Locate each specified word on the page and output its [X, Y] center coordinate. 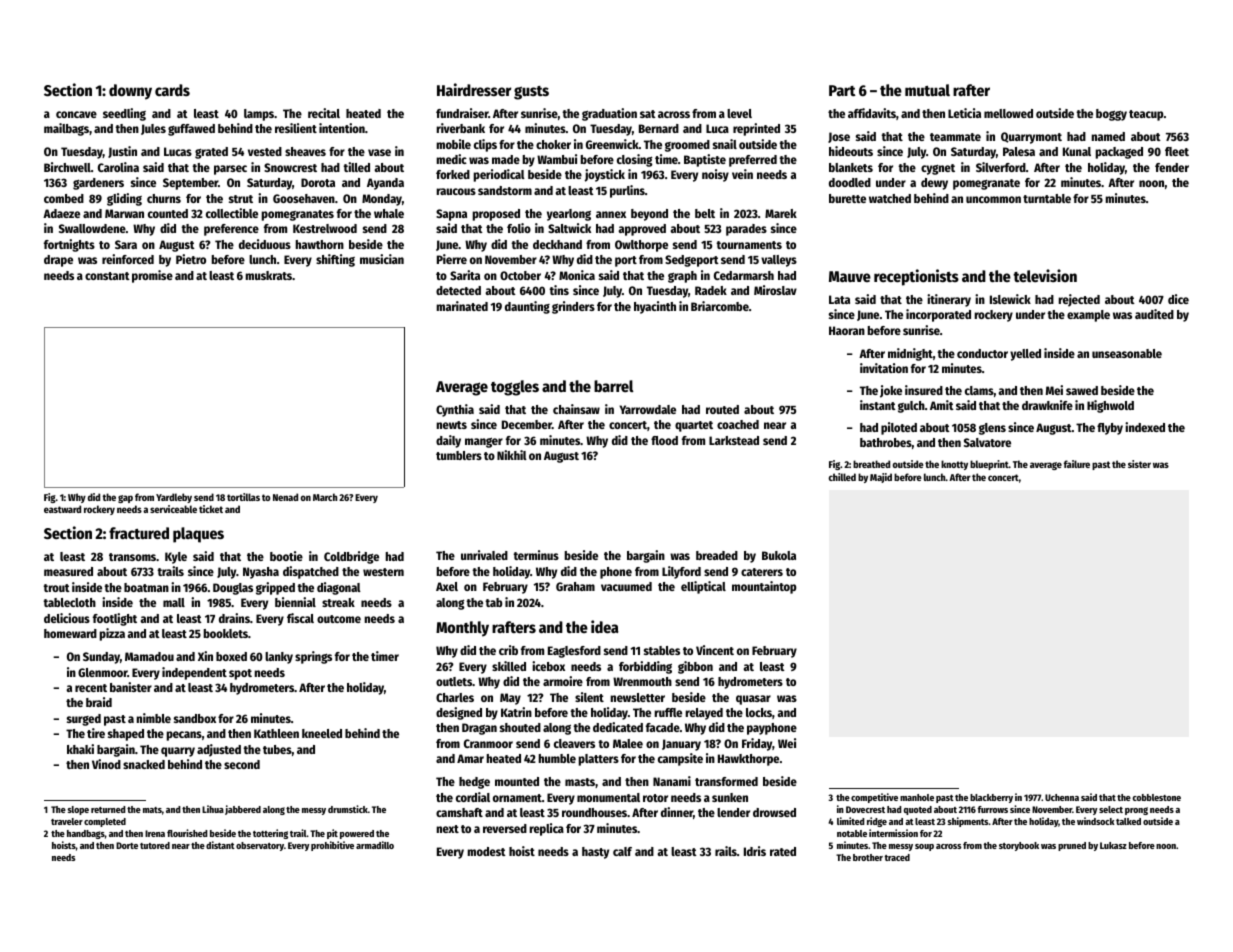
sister [1139, 464]
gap [125, 499]
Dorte [127, 845]
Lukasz [1113, 845]
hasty [595, 853]
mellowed [1008, 113]
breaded [717, 555]
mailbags [66, 129]
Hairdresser [474, 89]
